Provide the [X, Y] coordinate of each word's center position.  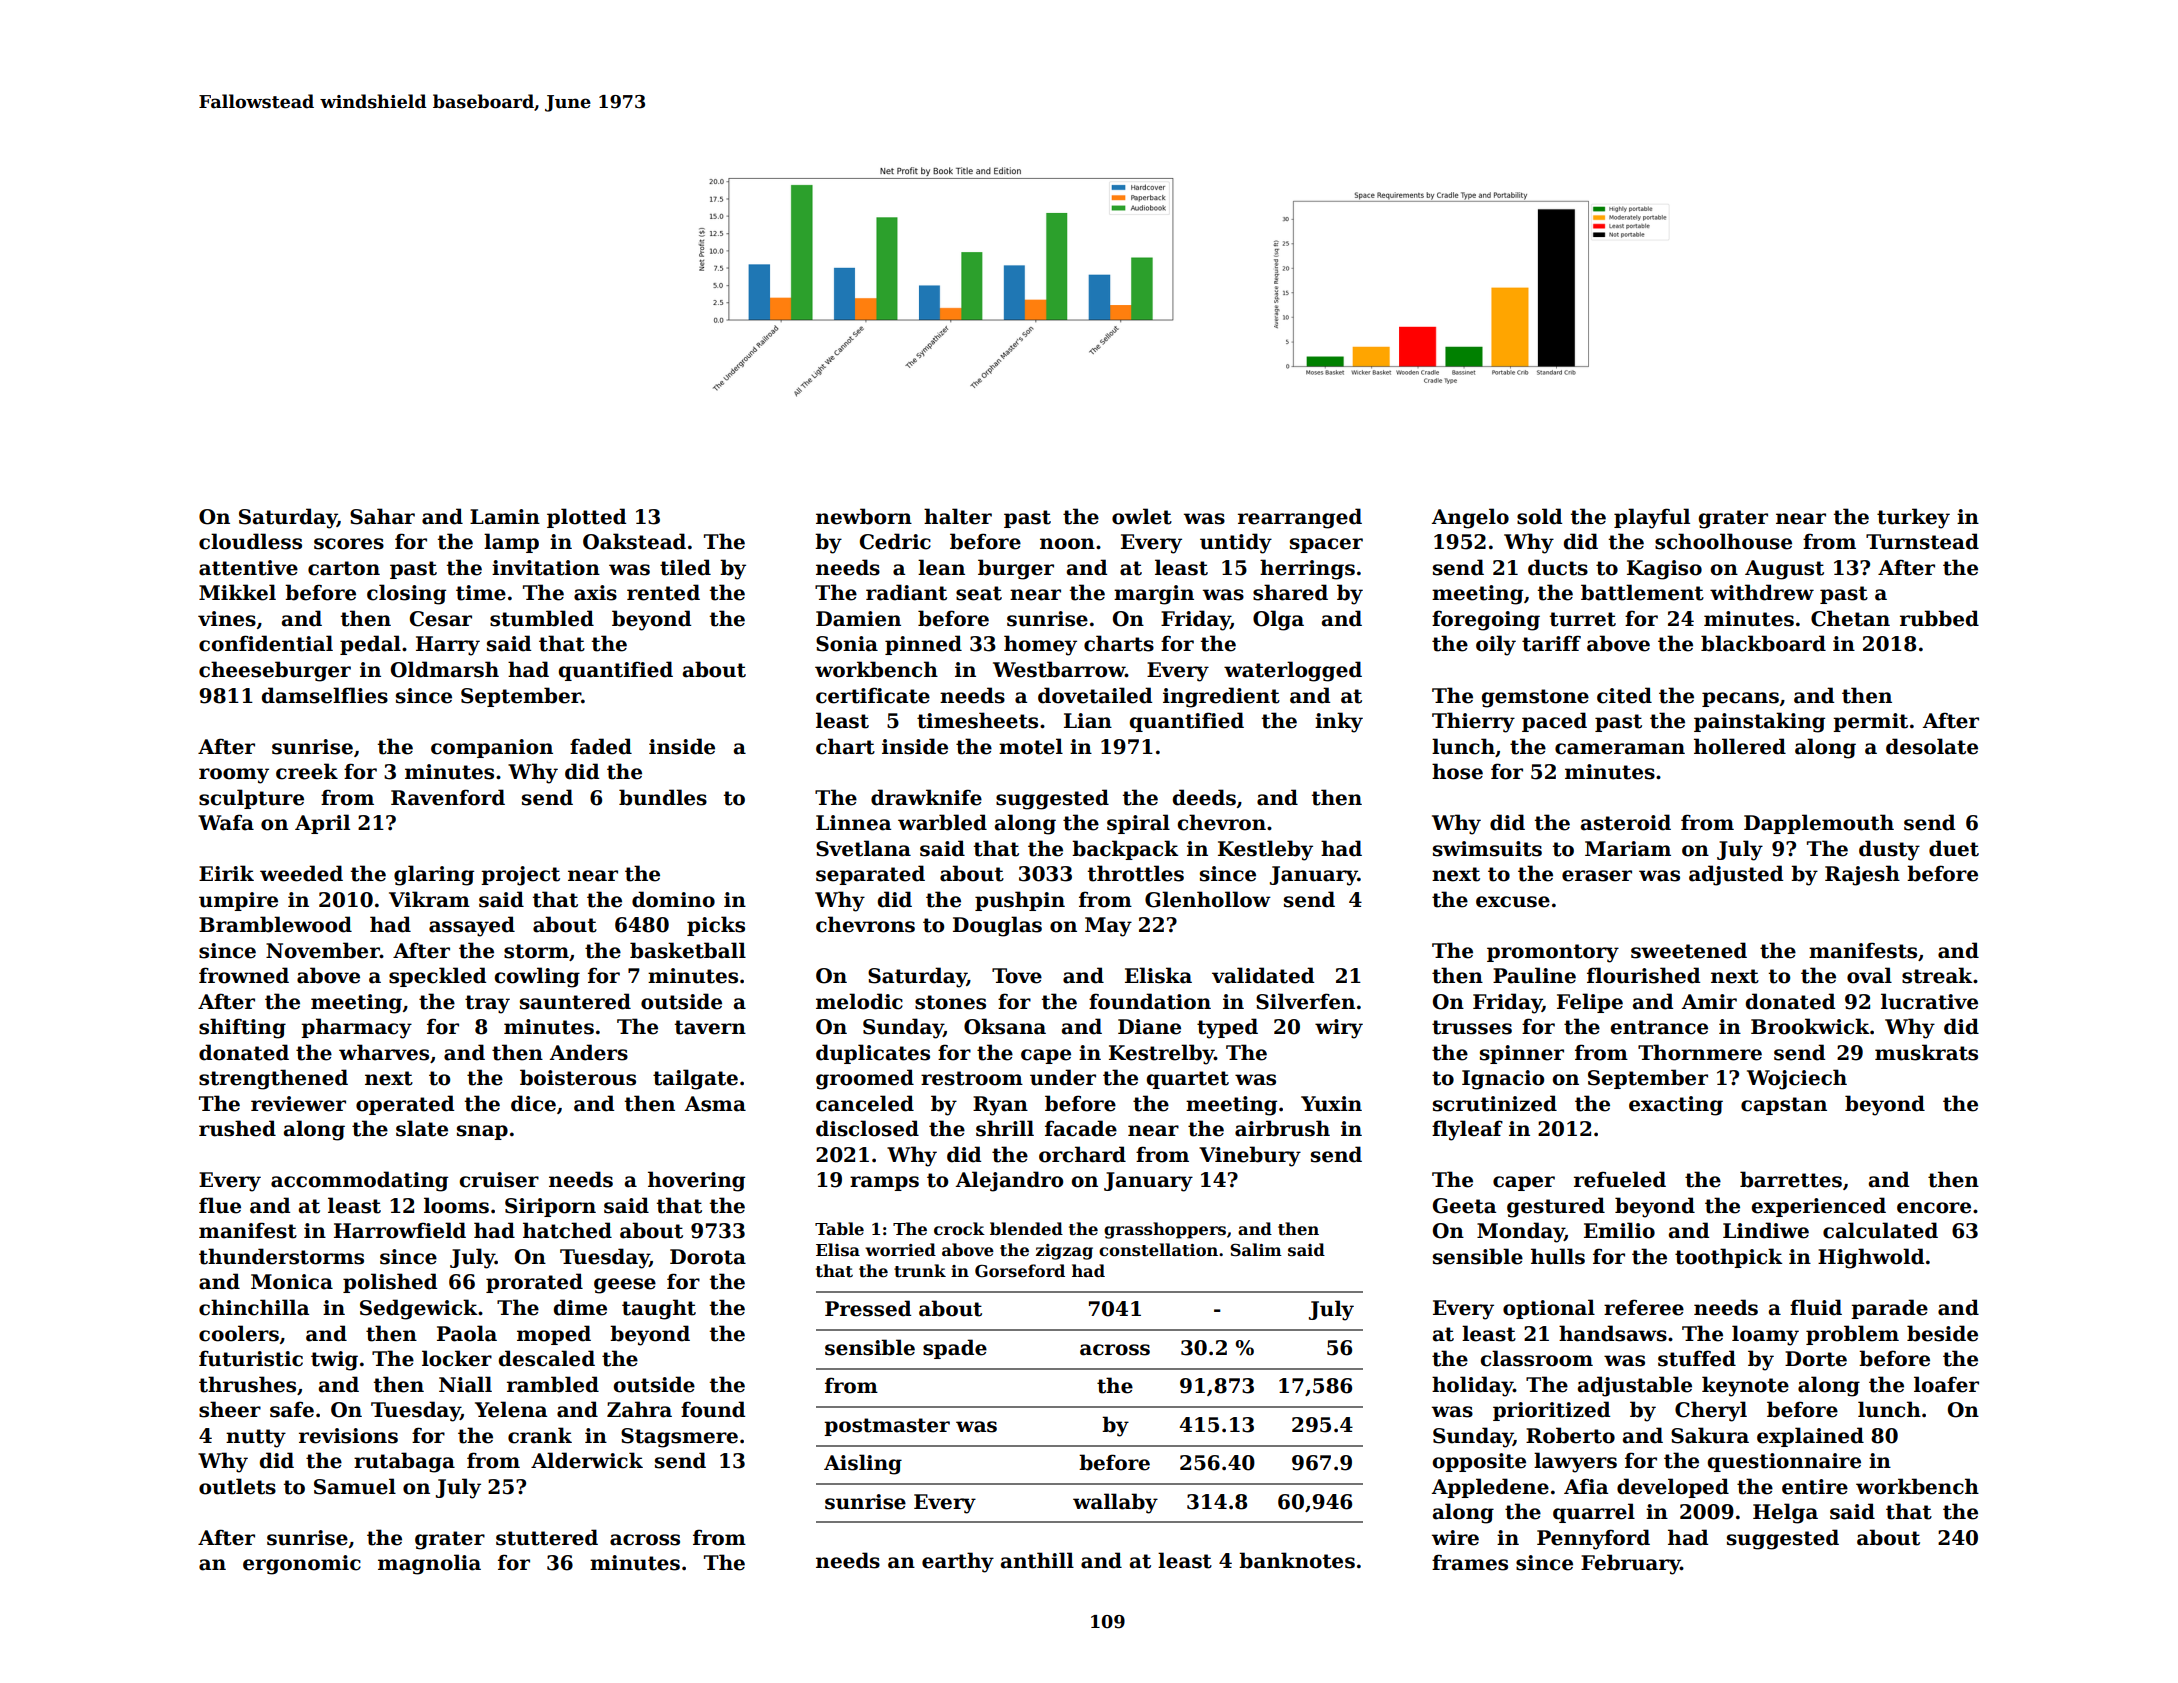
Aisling [863, 1464]
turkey [1913, 518]
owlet [1142, 516]
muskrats [1926, 1052]
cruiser [499, 1180]
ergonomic [302, 1565]
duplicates [873, 1054]
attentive [248, 568]
